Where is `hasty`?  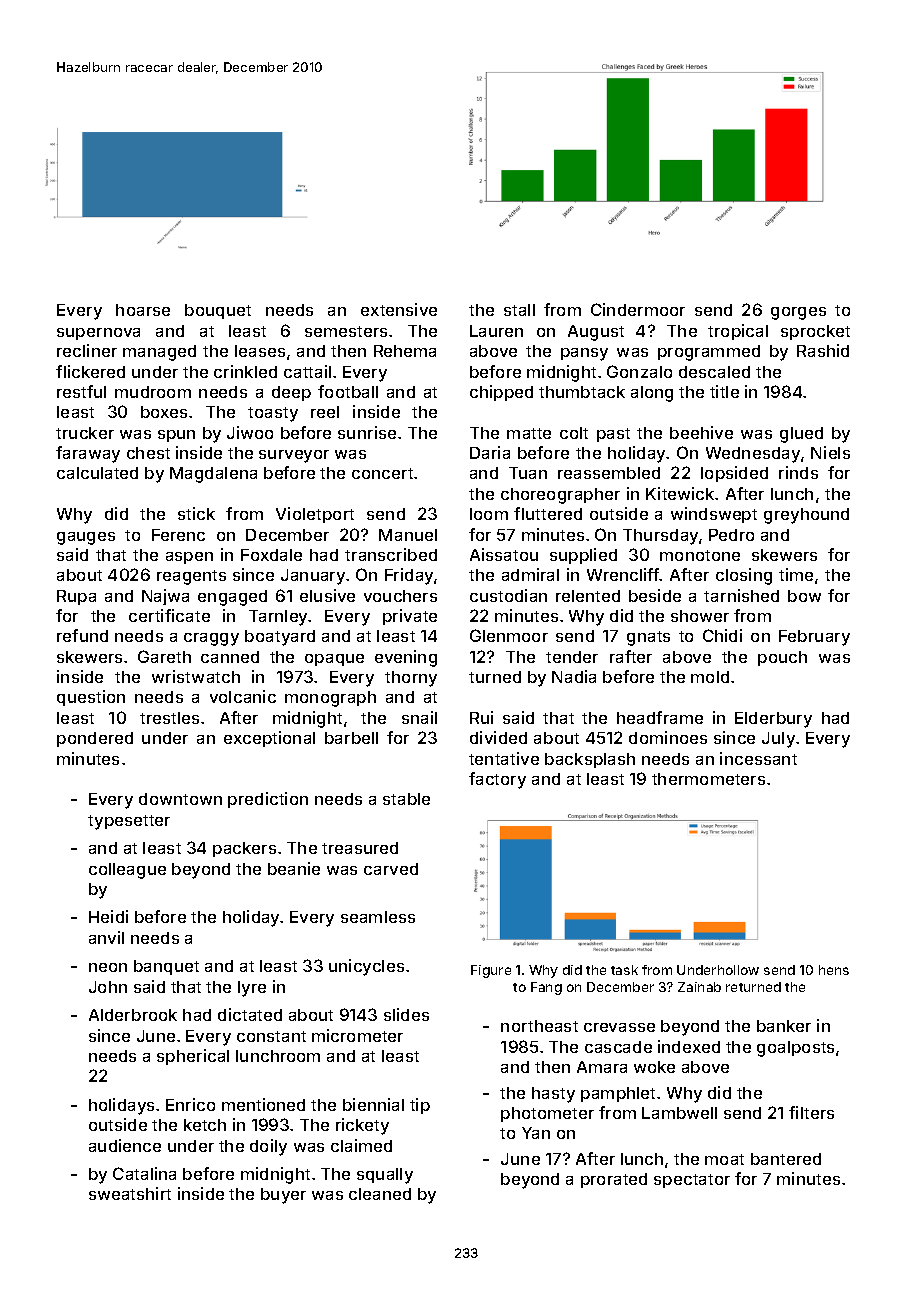 hasty is located at coordinates (553, 1095).
